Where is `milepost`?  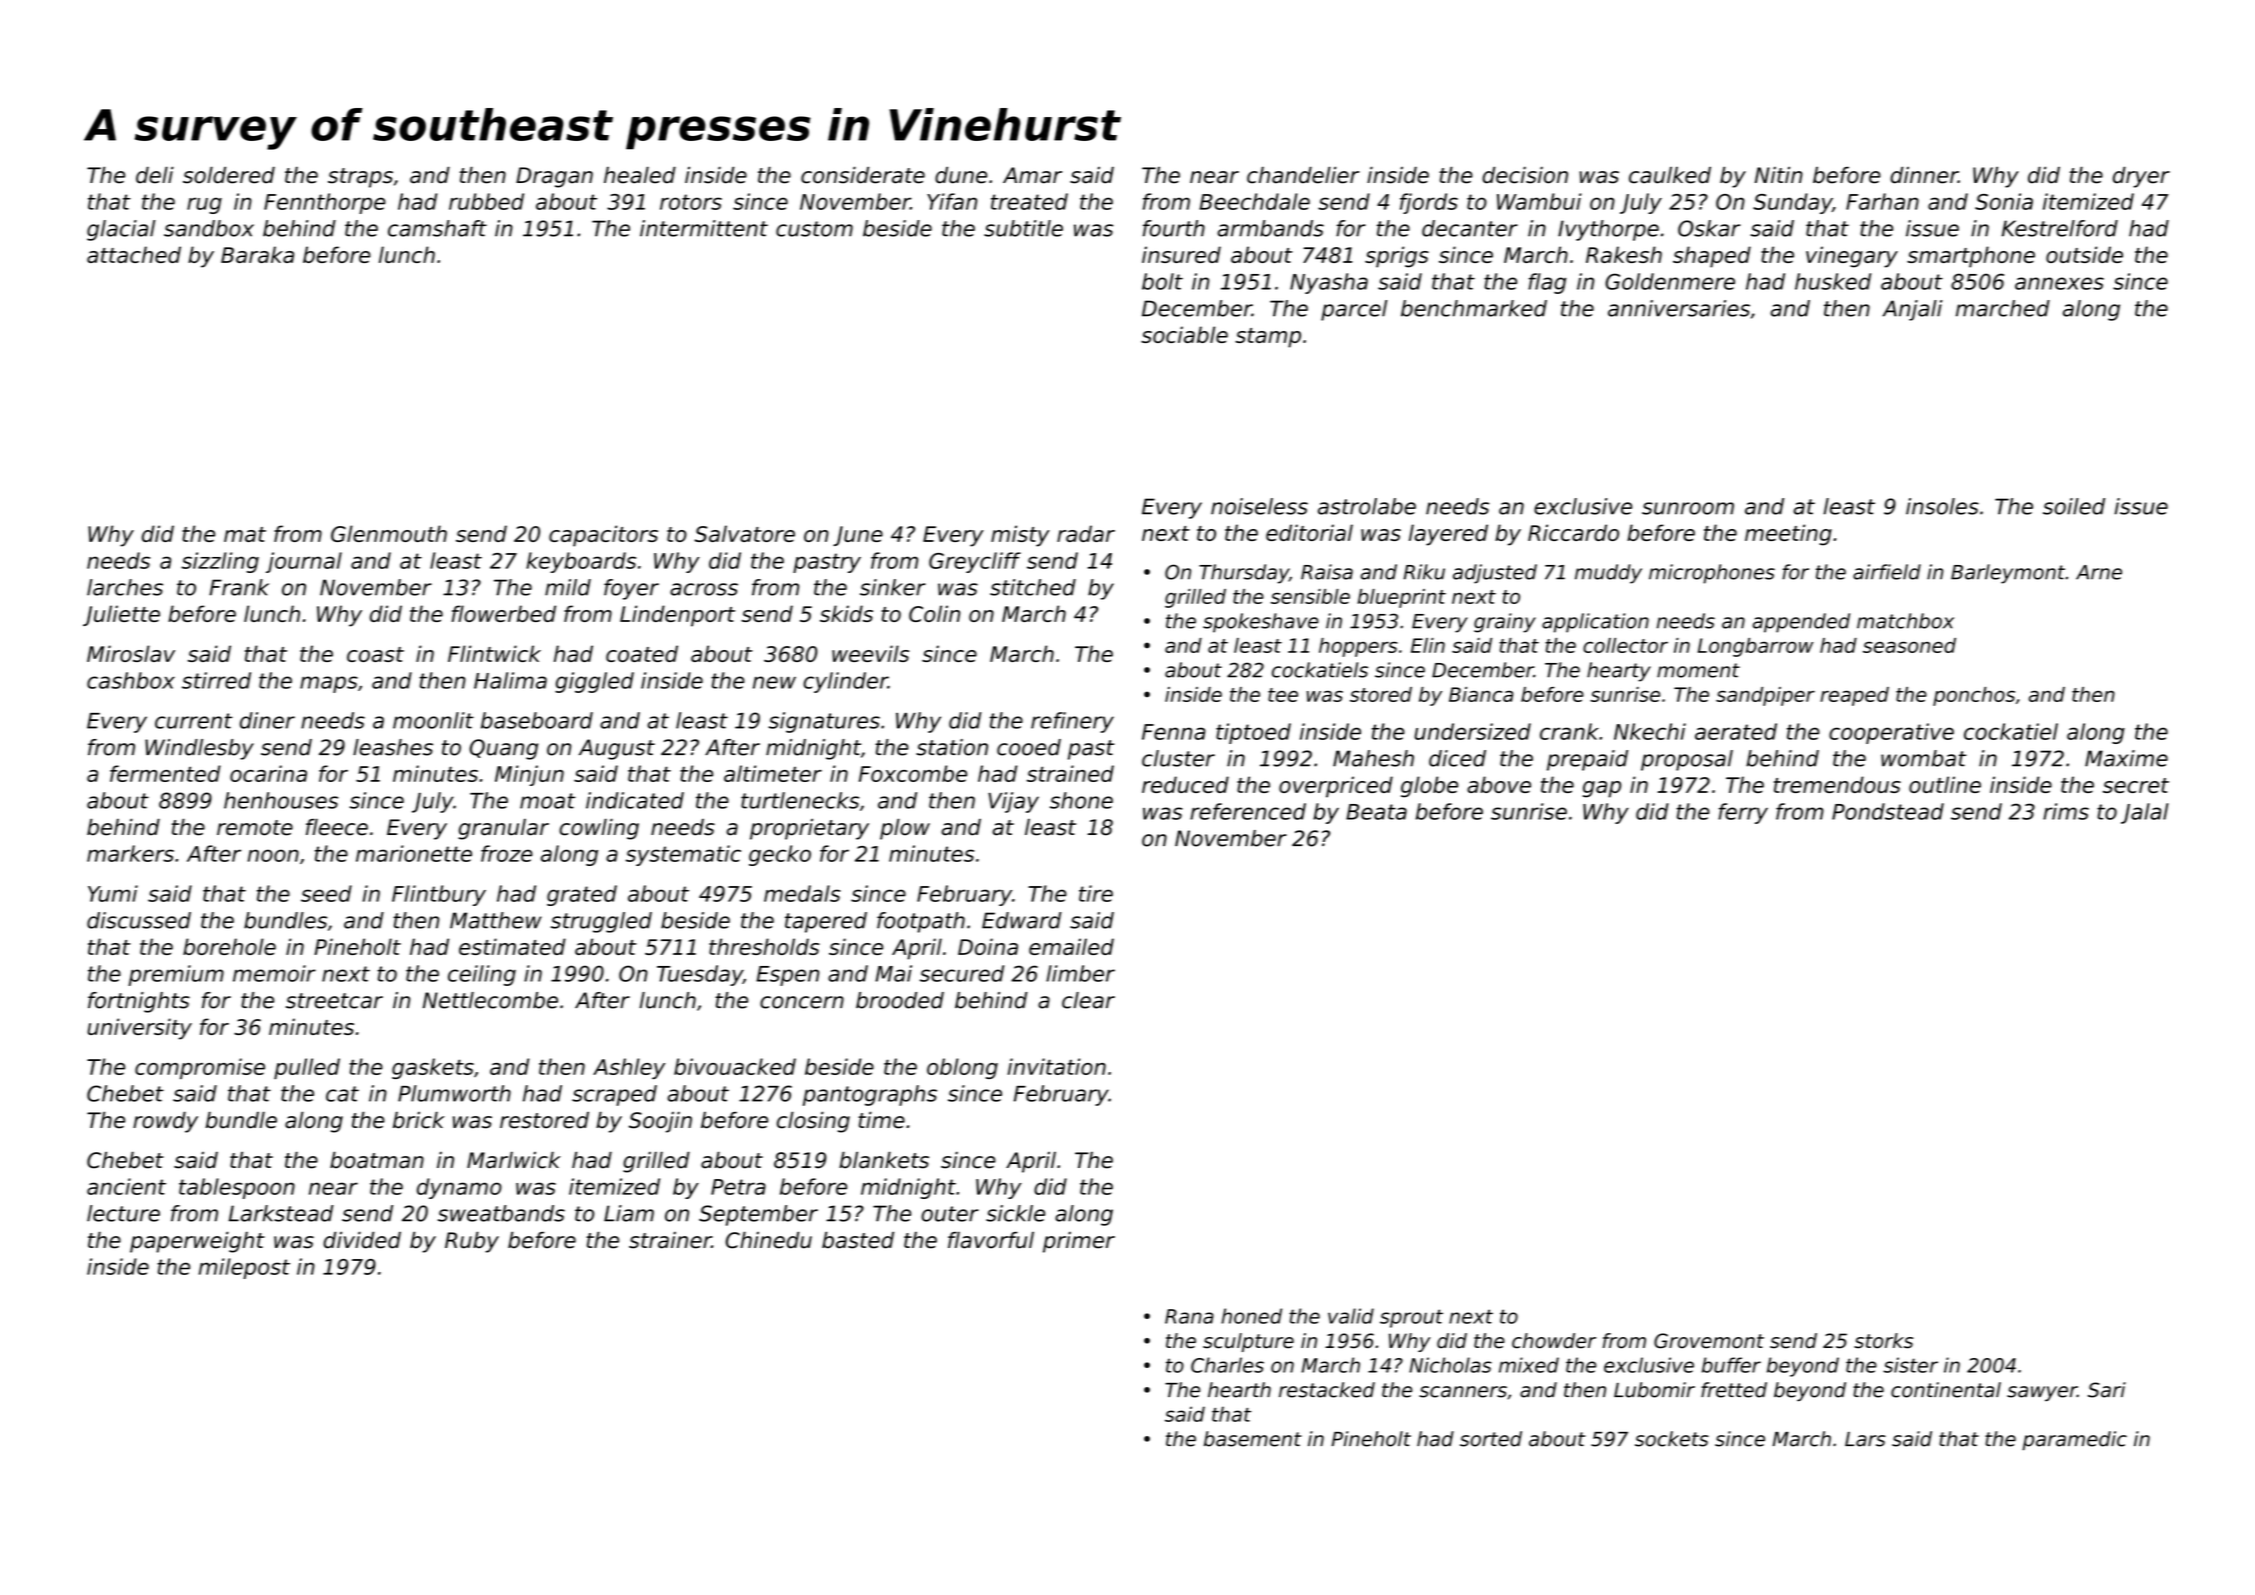
milepost is located at coordinates (244, 1268).
